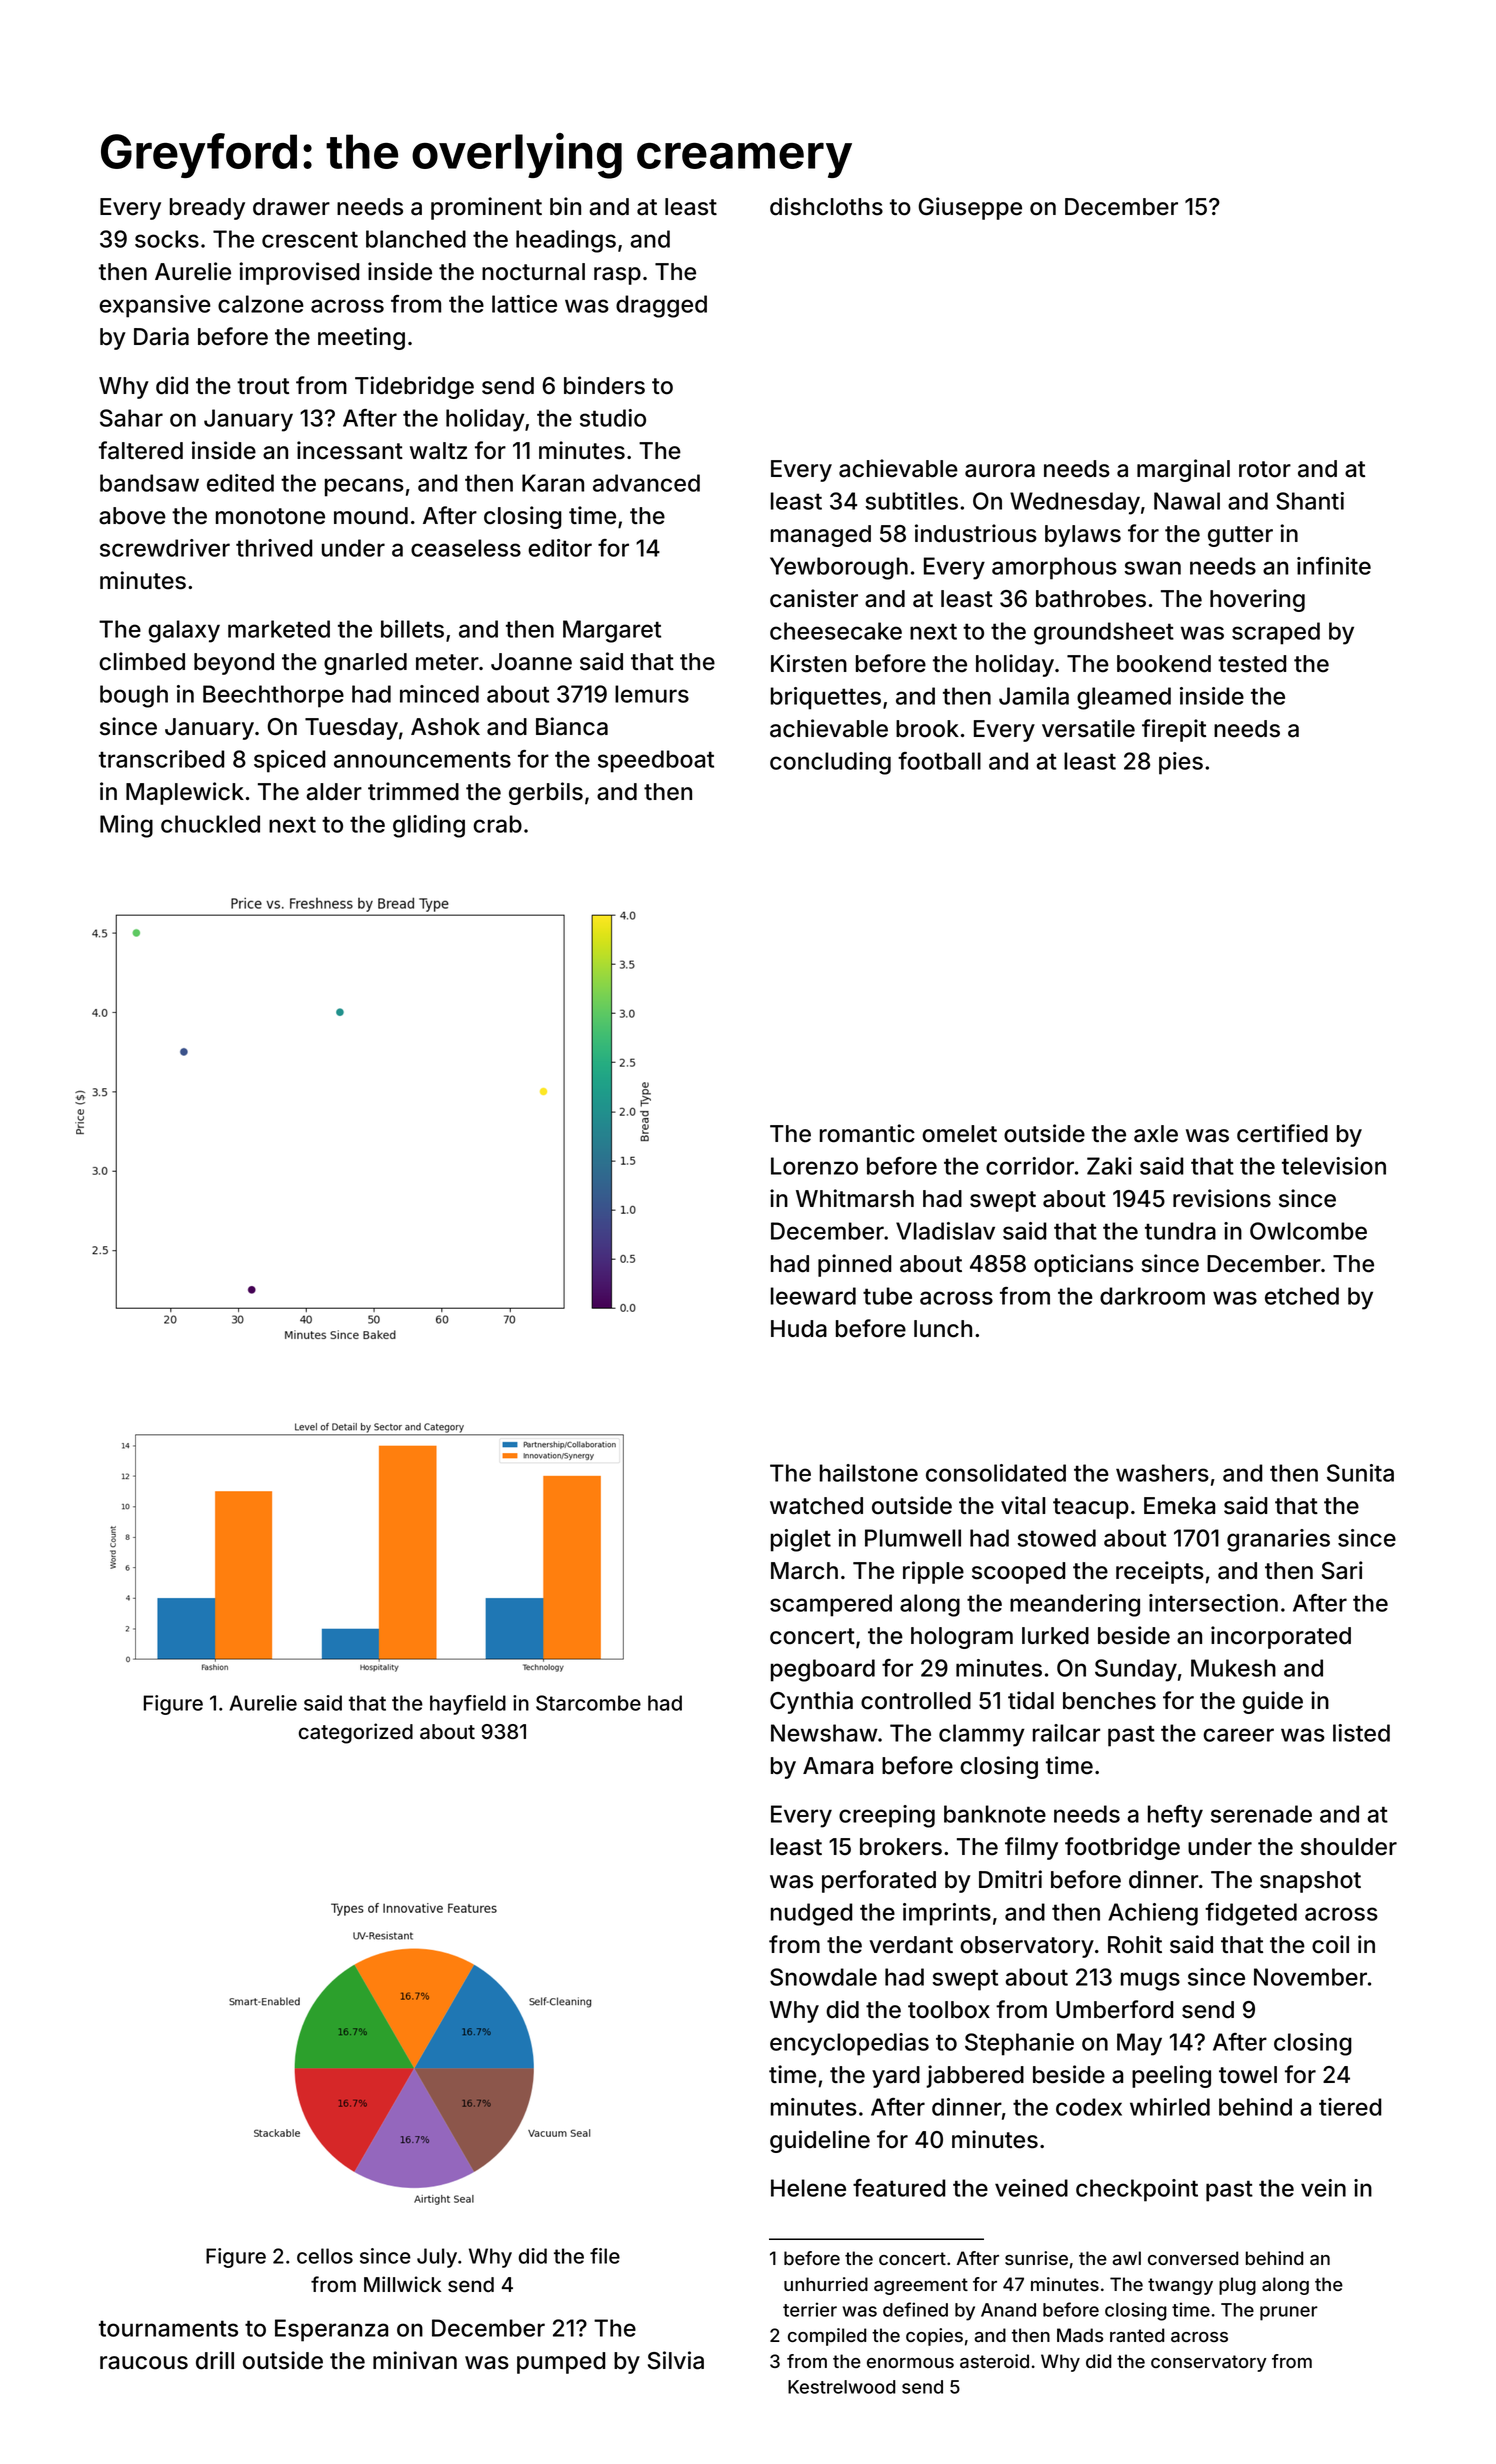 The image size is (1496, 2464). What do you see at coordinates (826, 206) in the page?
I see `dishcloths` at bounding box center [826, 206].
